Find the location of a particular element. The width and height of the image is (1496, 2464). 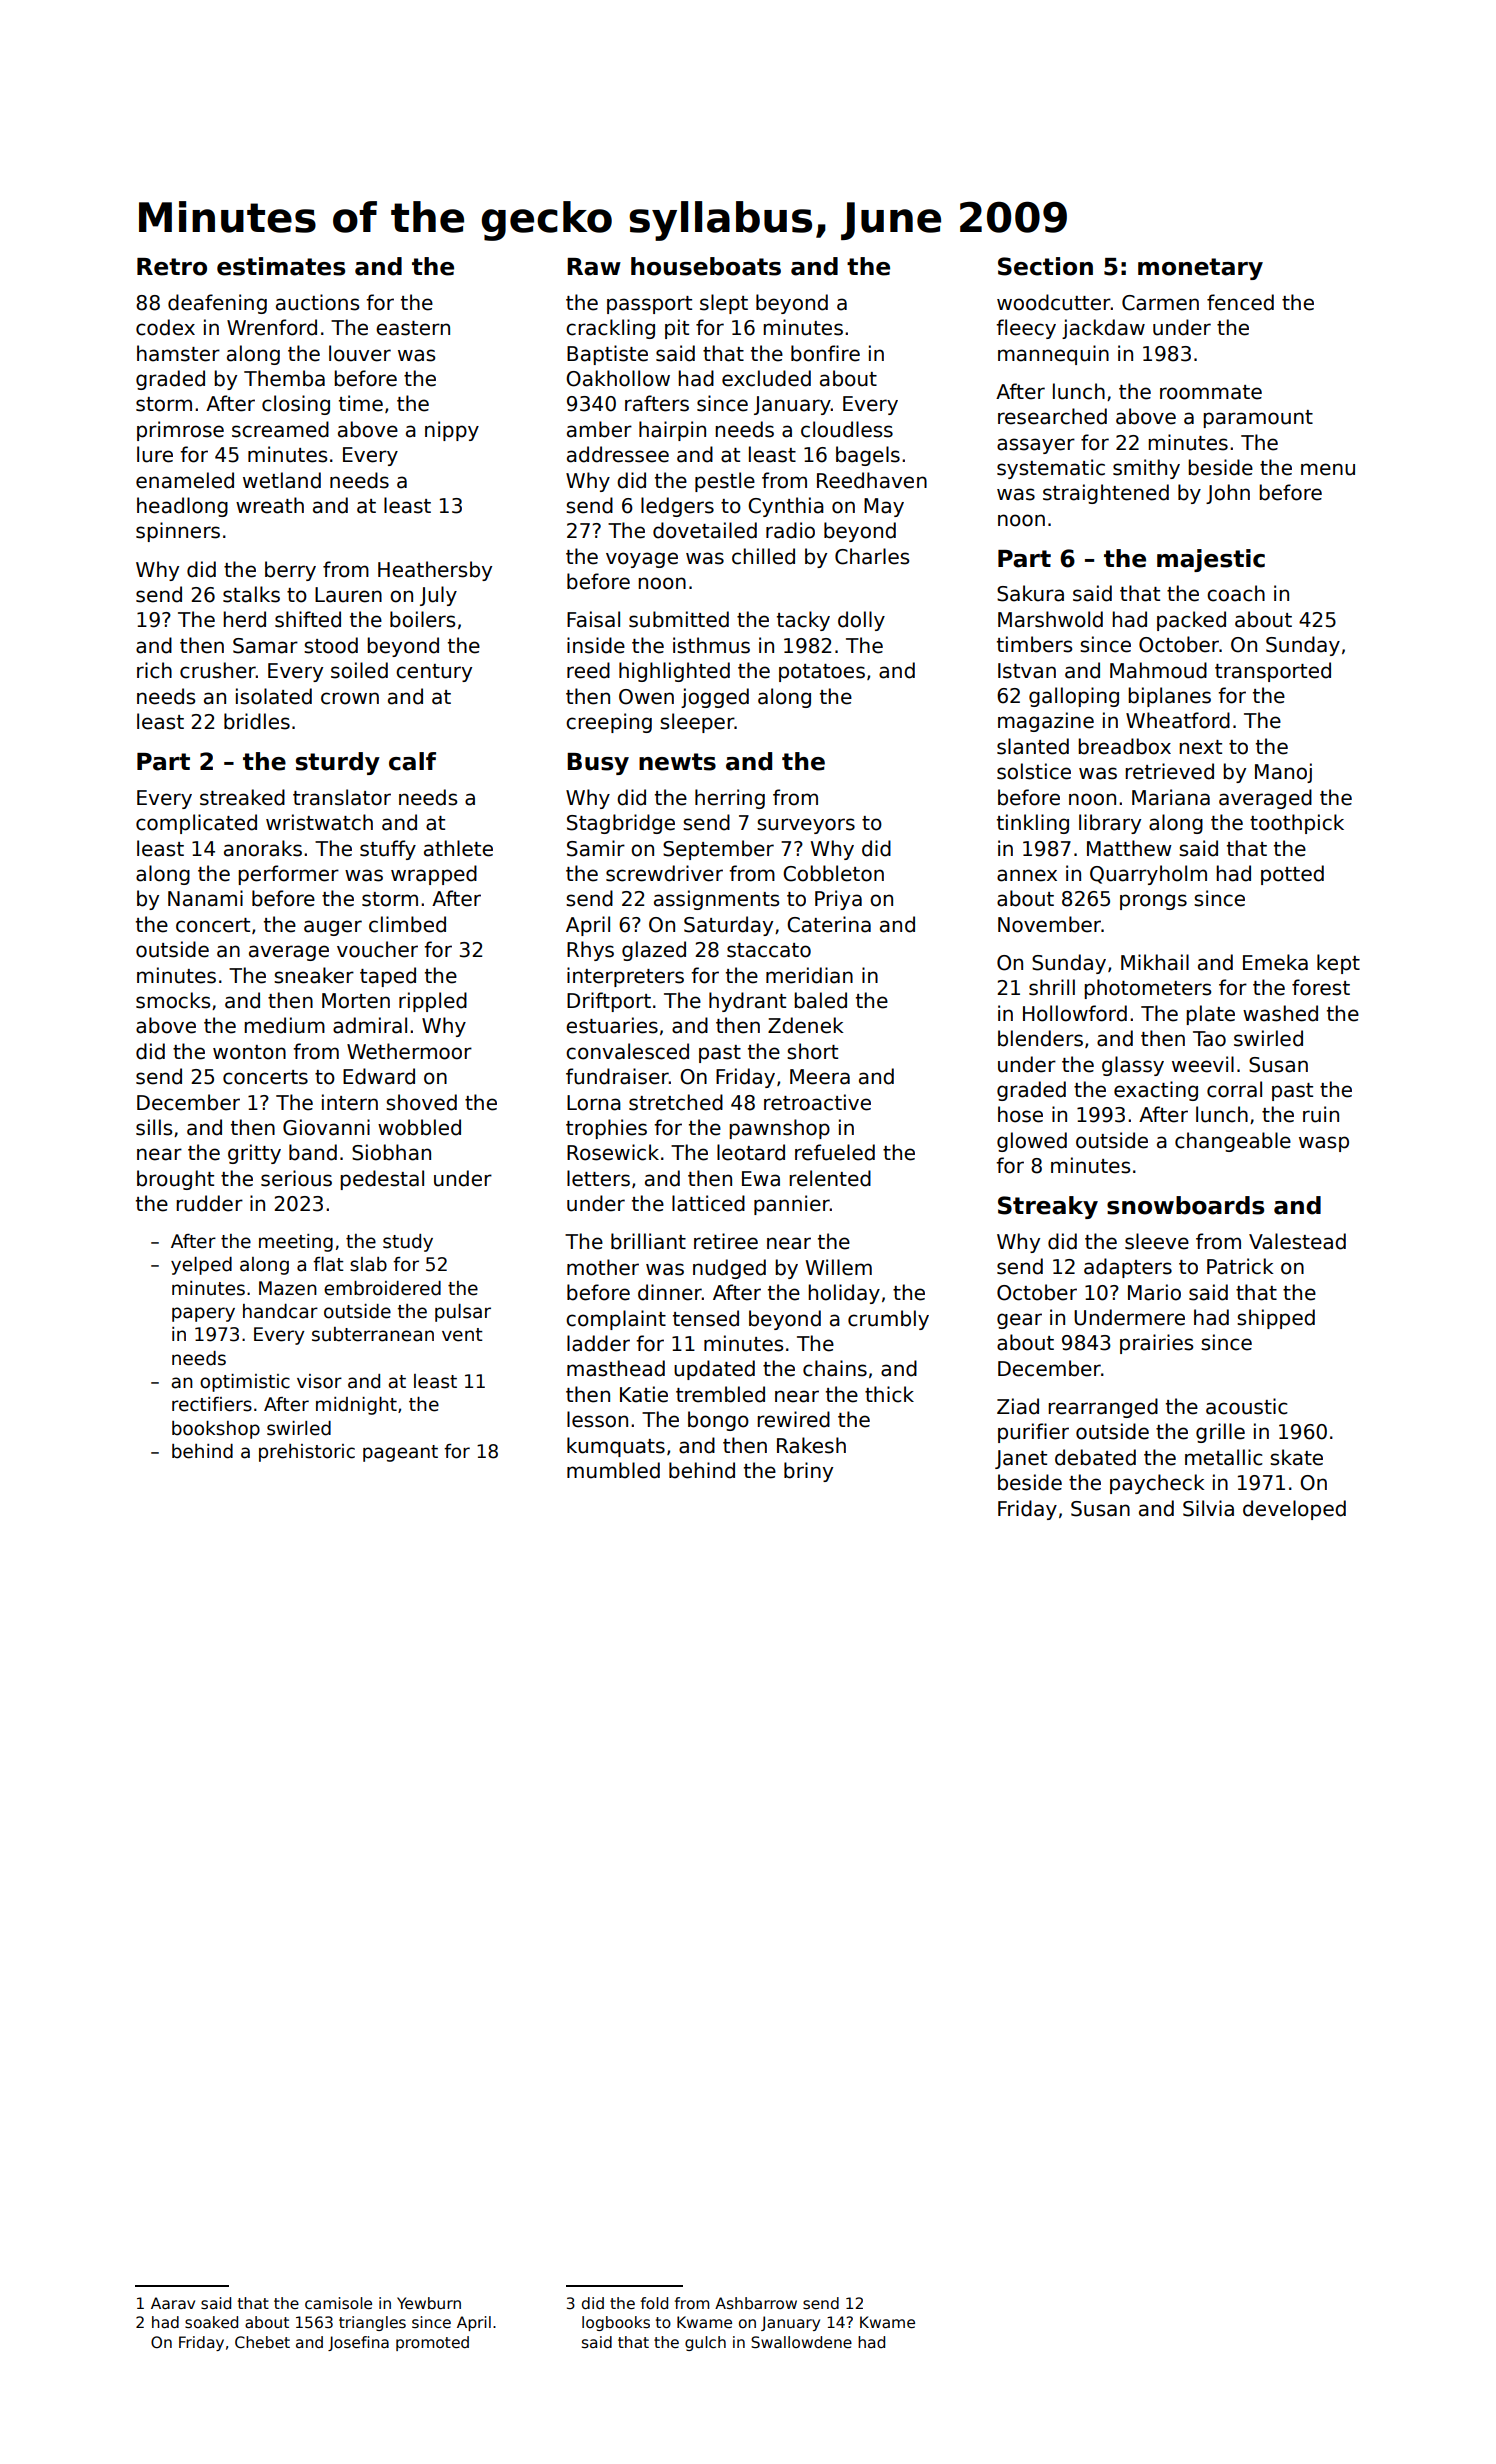

menu is located at coordinates (1328, 469).
